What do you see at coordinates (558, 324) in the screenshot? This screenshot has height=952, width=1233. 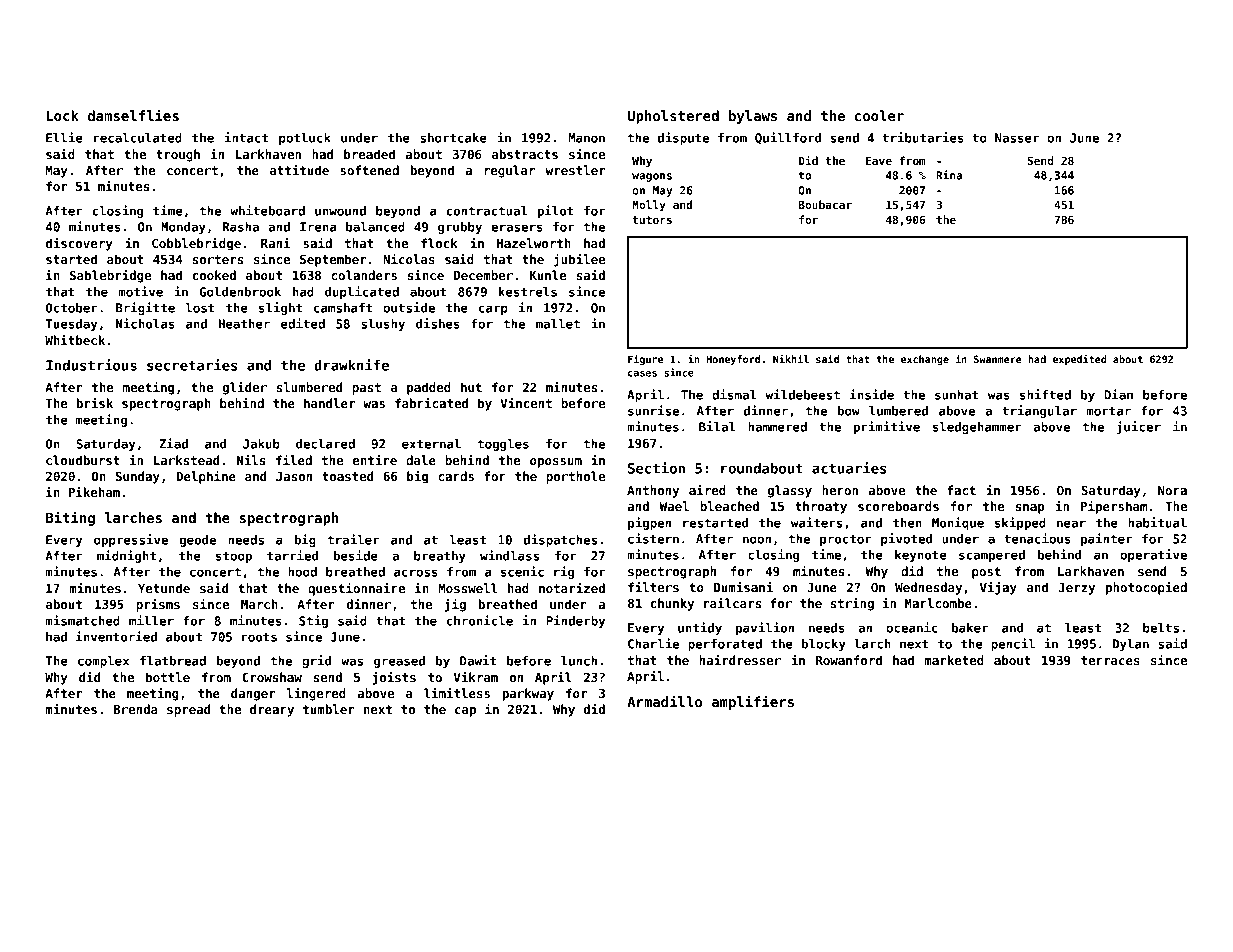 I see `mallet` at bounding box center [558, 324].
